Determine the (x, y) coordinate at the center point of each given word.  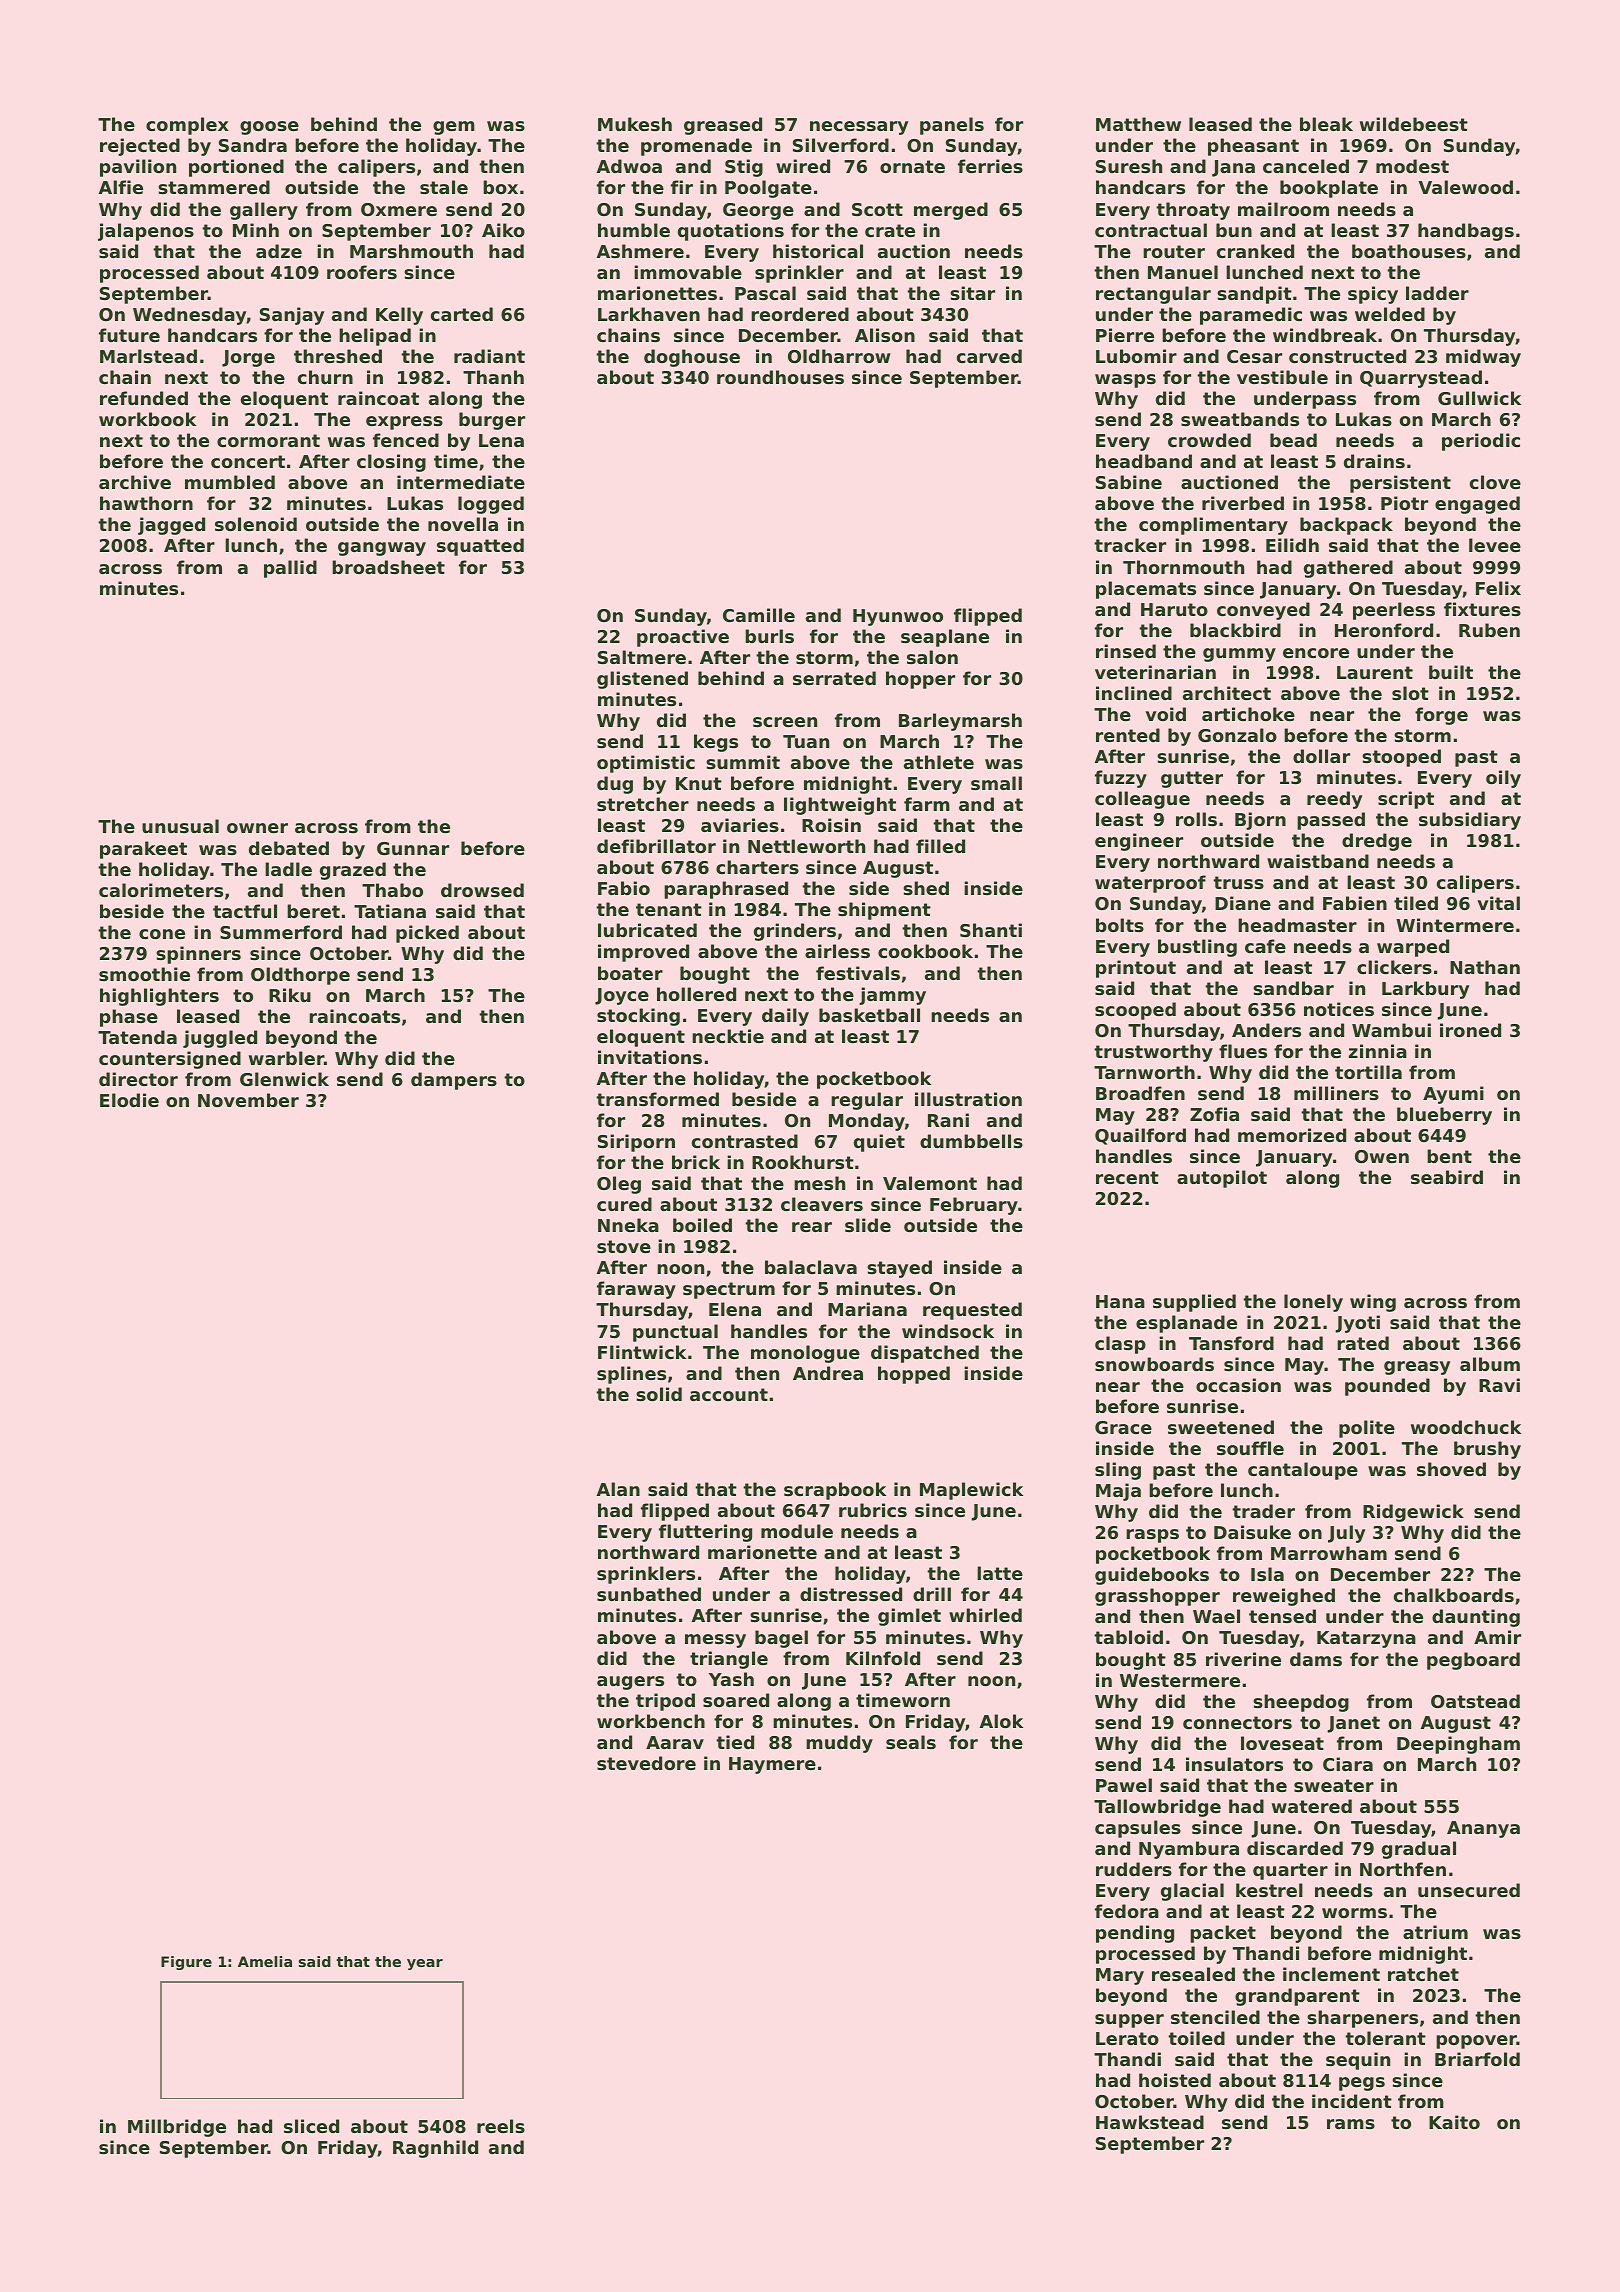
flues (1243, 1051)
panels (952, 126)
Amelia (265, 1961)
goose (269, 128)
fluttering (705, 1533)
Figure (186, 1963)
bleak (1326, 124)
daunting (1476, 1618)
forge (1441, 716)
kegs (716, 743)
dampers (454, 1081)
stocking (638, 1017)
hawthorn (146, 503)
